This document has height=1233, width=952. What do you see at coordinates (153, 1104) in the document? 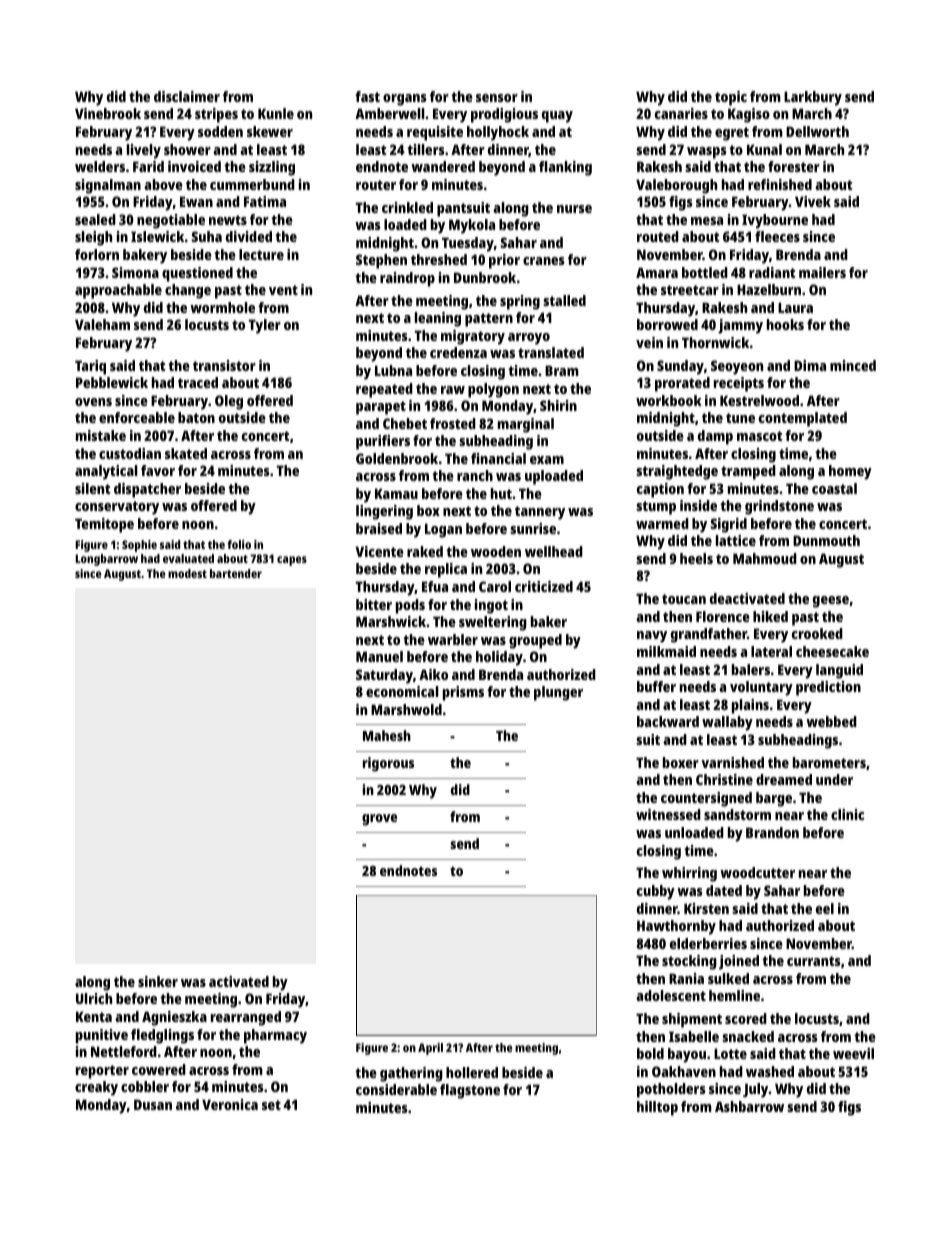
I see `Dusan` at bounding box center [153, 1104].
